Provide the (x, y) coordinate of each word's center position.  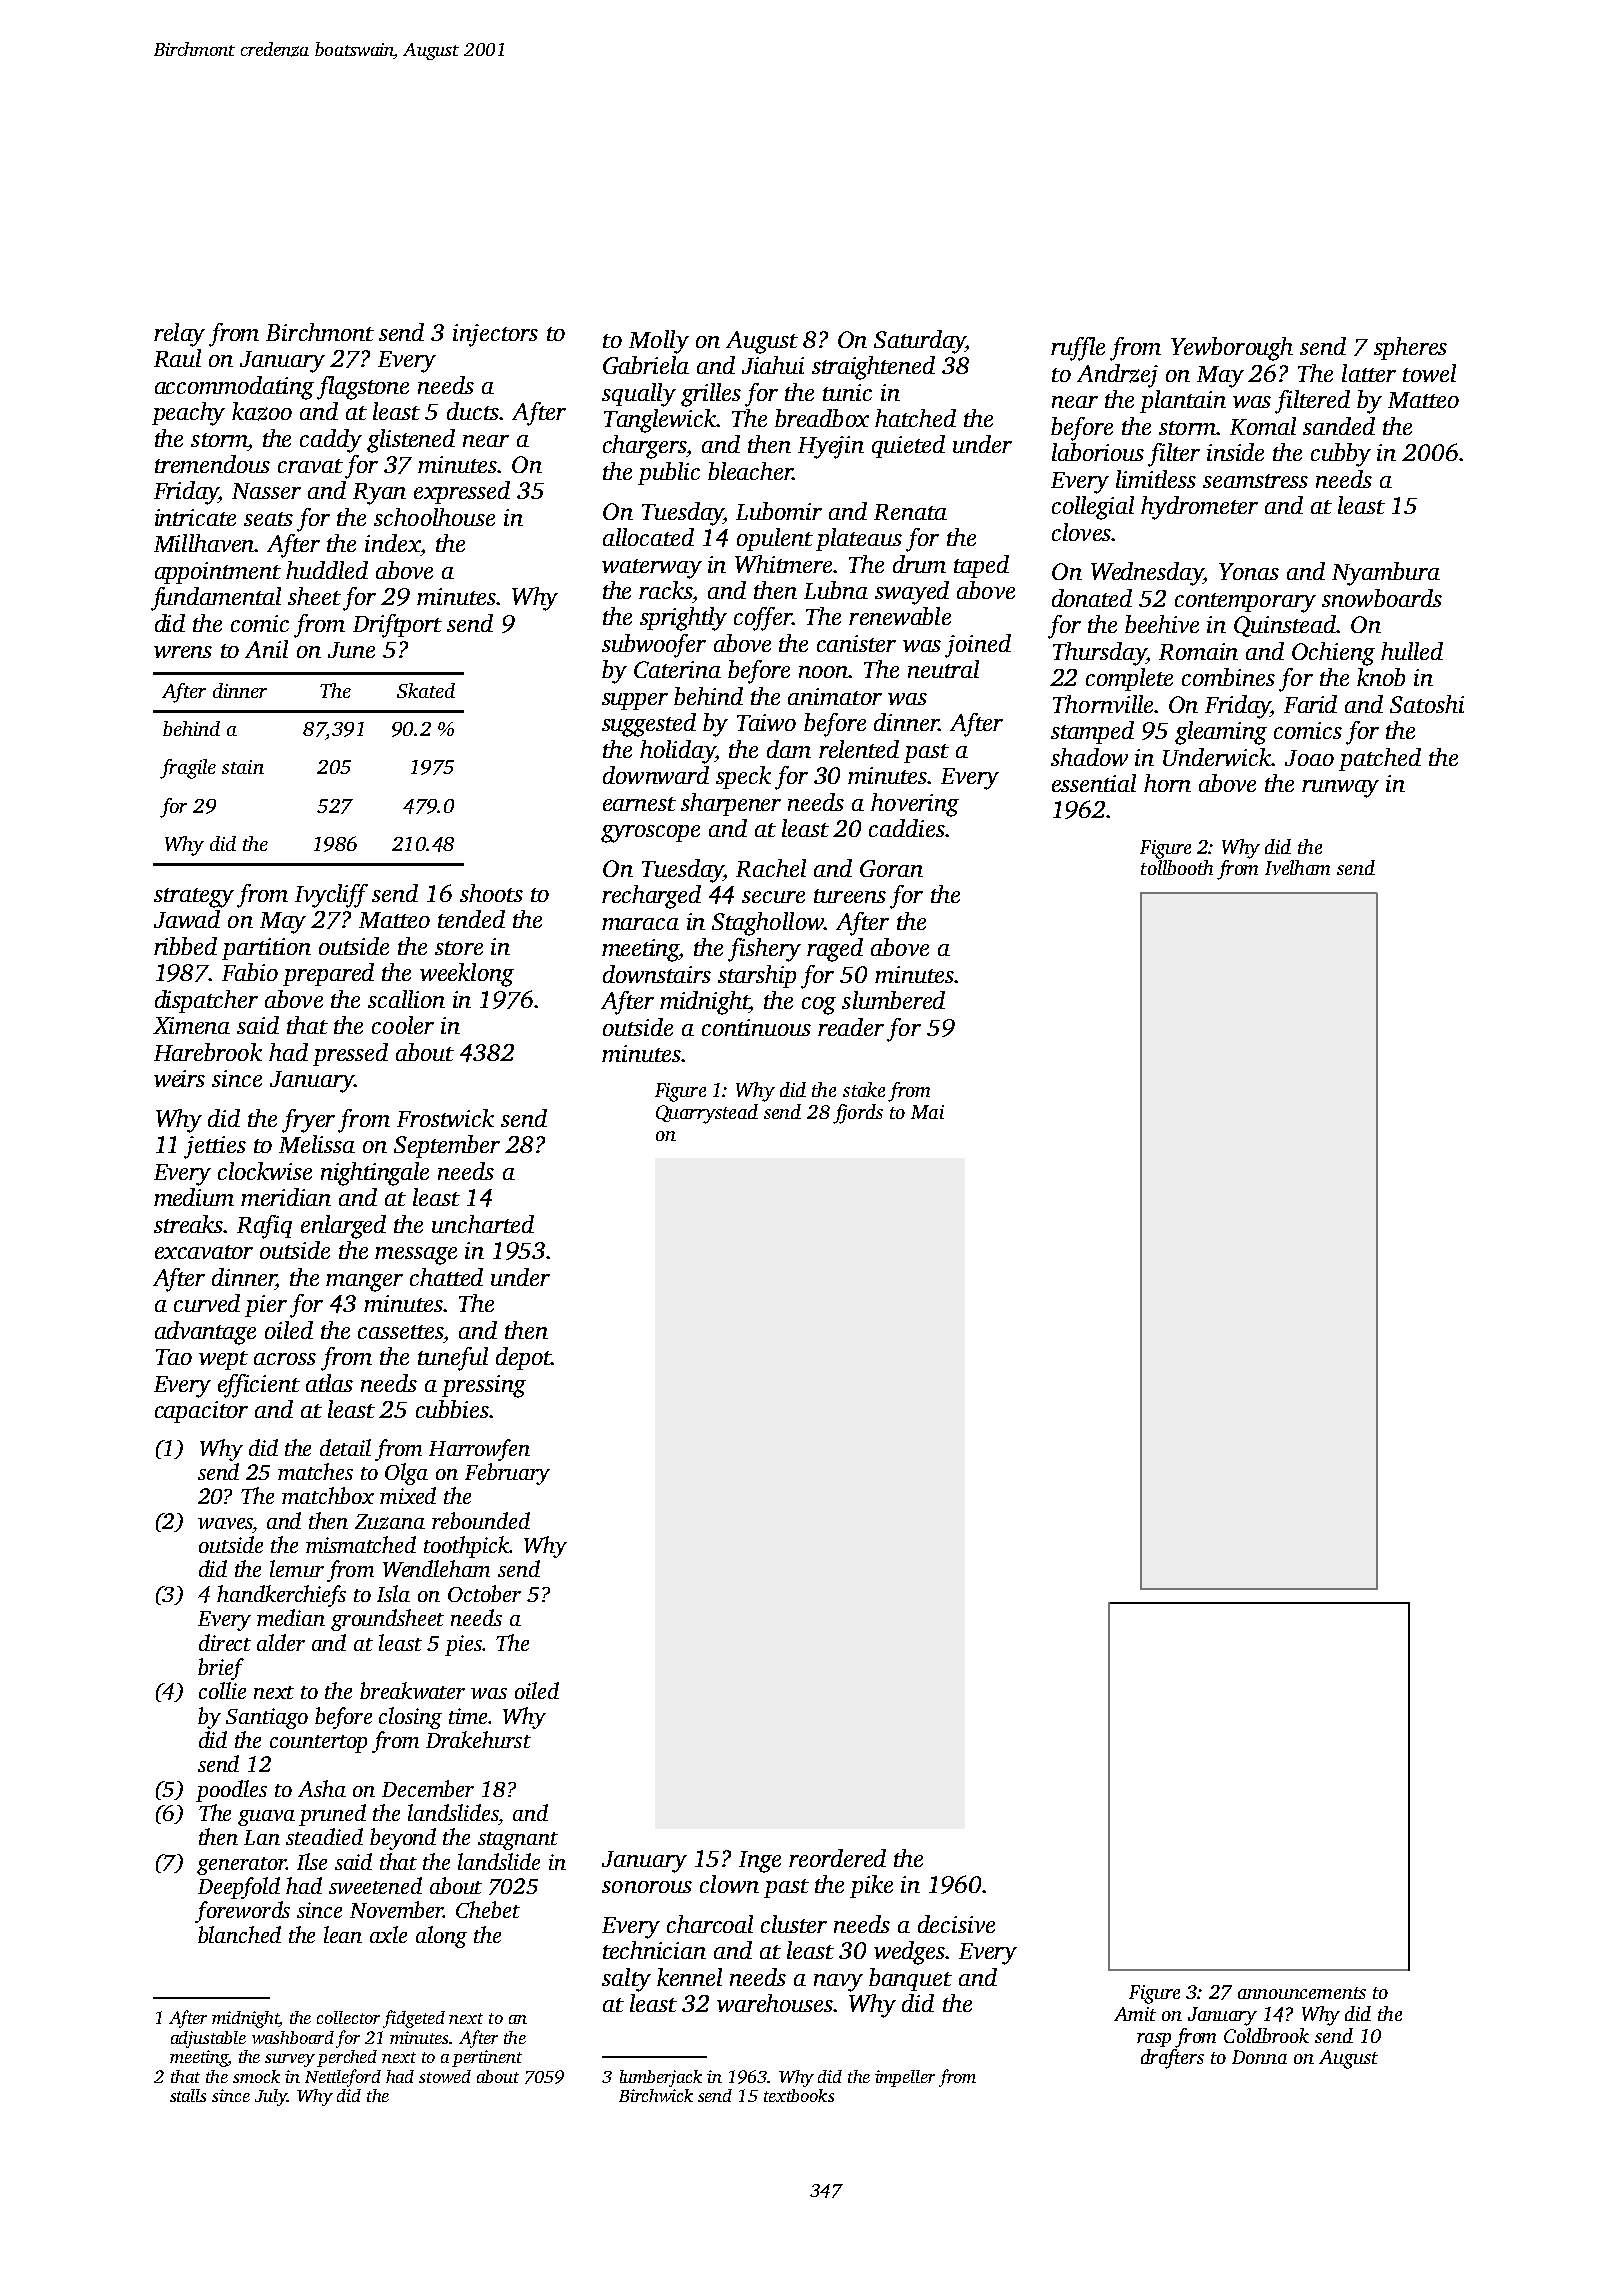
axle (388, 1934)
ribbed (185, 946)
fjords (858, 1114)
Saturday (920, 342)
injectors (495, 335)
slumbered (893, 1000)
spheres (1410, 348)
